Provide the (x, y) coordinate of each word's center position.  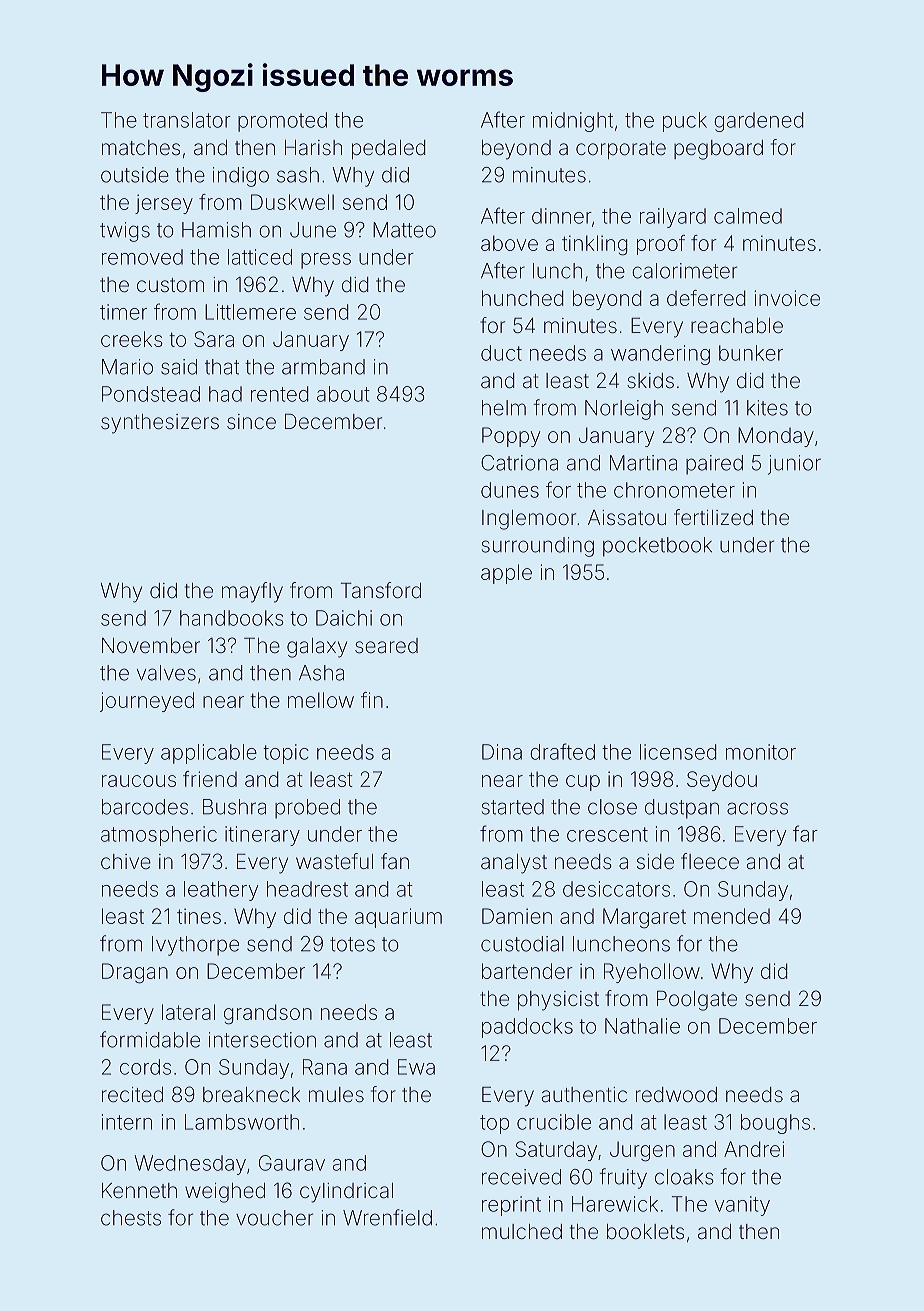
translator (187, 120)
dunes (510, 490)
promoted (282, 122)
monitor (761, 752)
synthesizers (160, 424)
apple (506, 574)
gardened (758, 122)
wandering (660, 355)
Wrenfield (387, 1217)
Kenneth (139, 1190)
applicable (209, 754)
